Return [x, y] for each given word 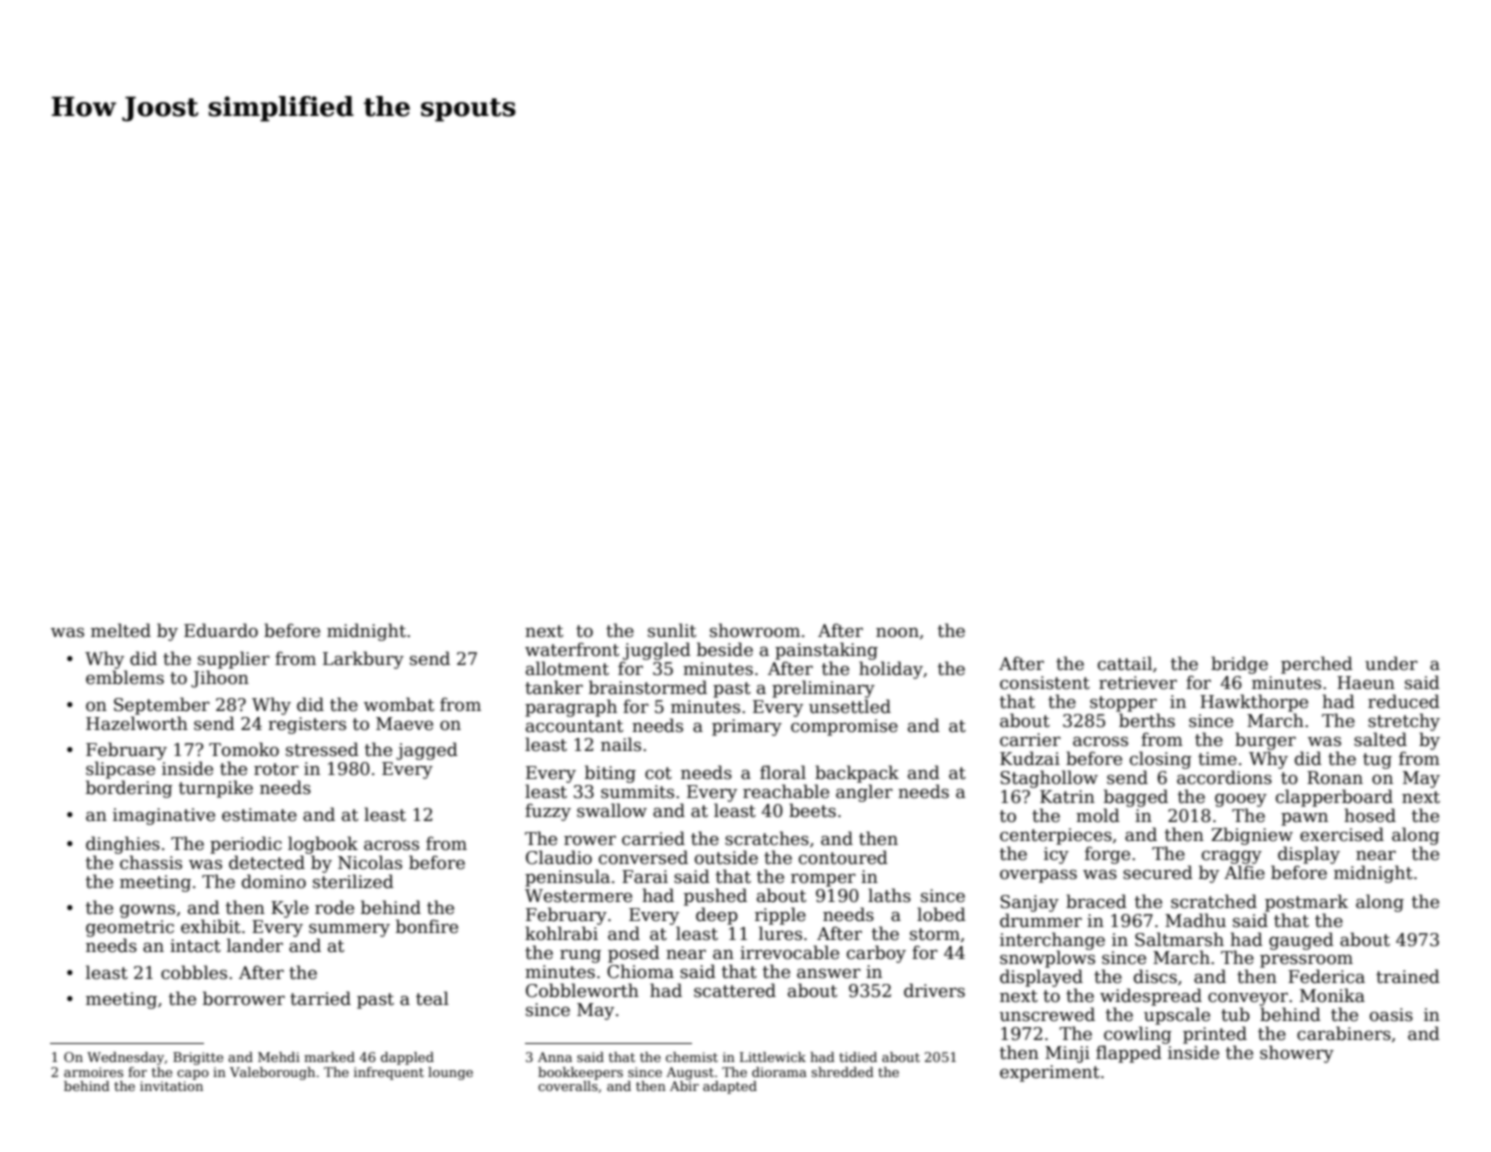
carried [653, 838]
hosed [1370, 815]
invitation [171, 1086]
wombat [399, 704]
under [1391, 663]
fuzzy [548, 812]
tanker [554, 687]
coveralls [568, 1086]
